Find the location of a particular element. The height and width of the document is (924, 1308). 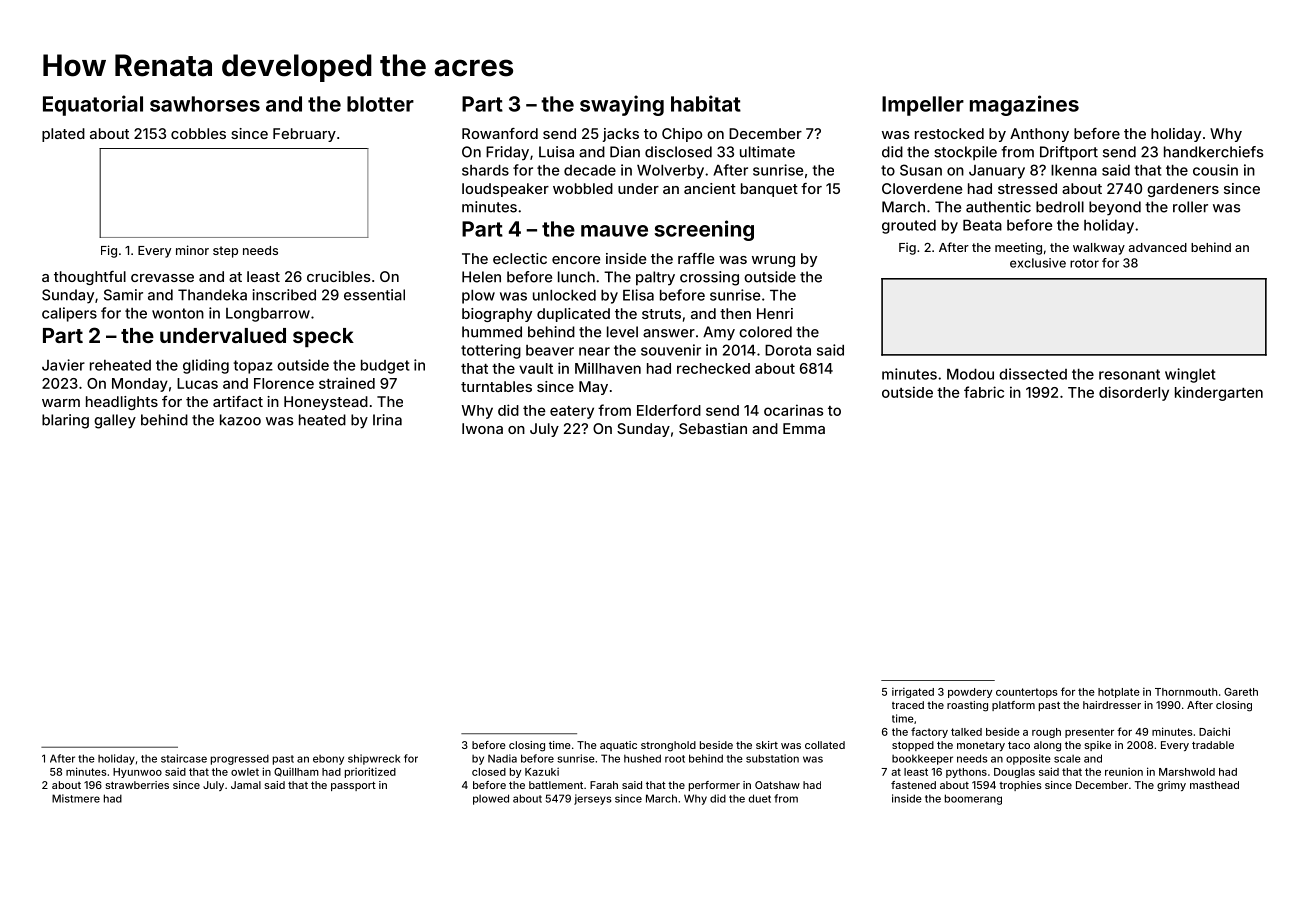

duet is located at coordinates (760, 798).
